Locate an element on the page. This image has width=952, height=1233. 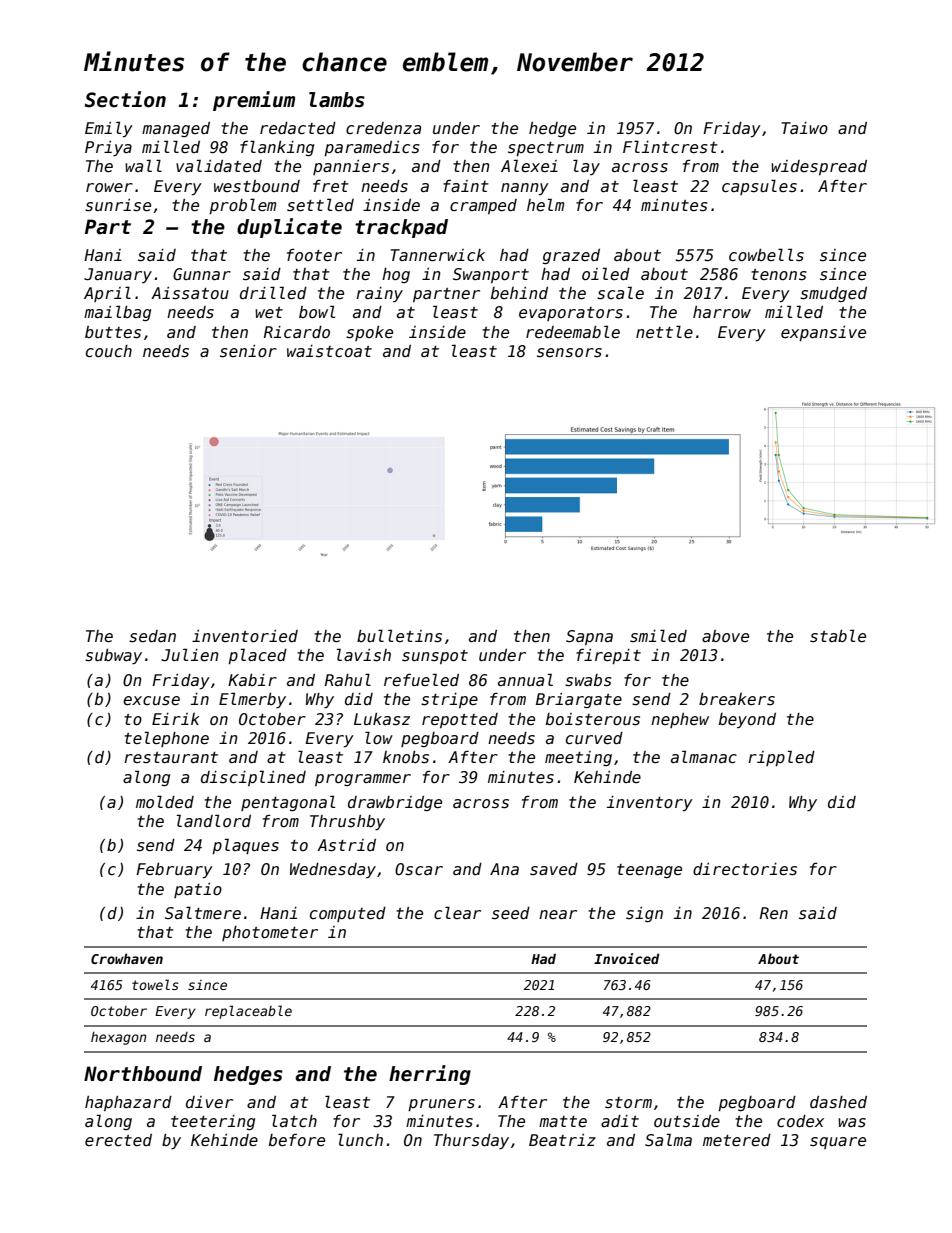
faint is located at coordinates (466, 186).
